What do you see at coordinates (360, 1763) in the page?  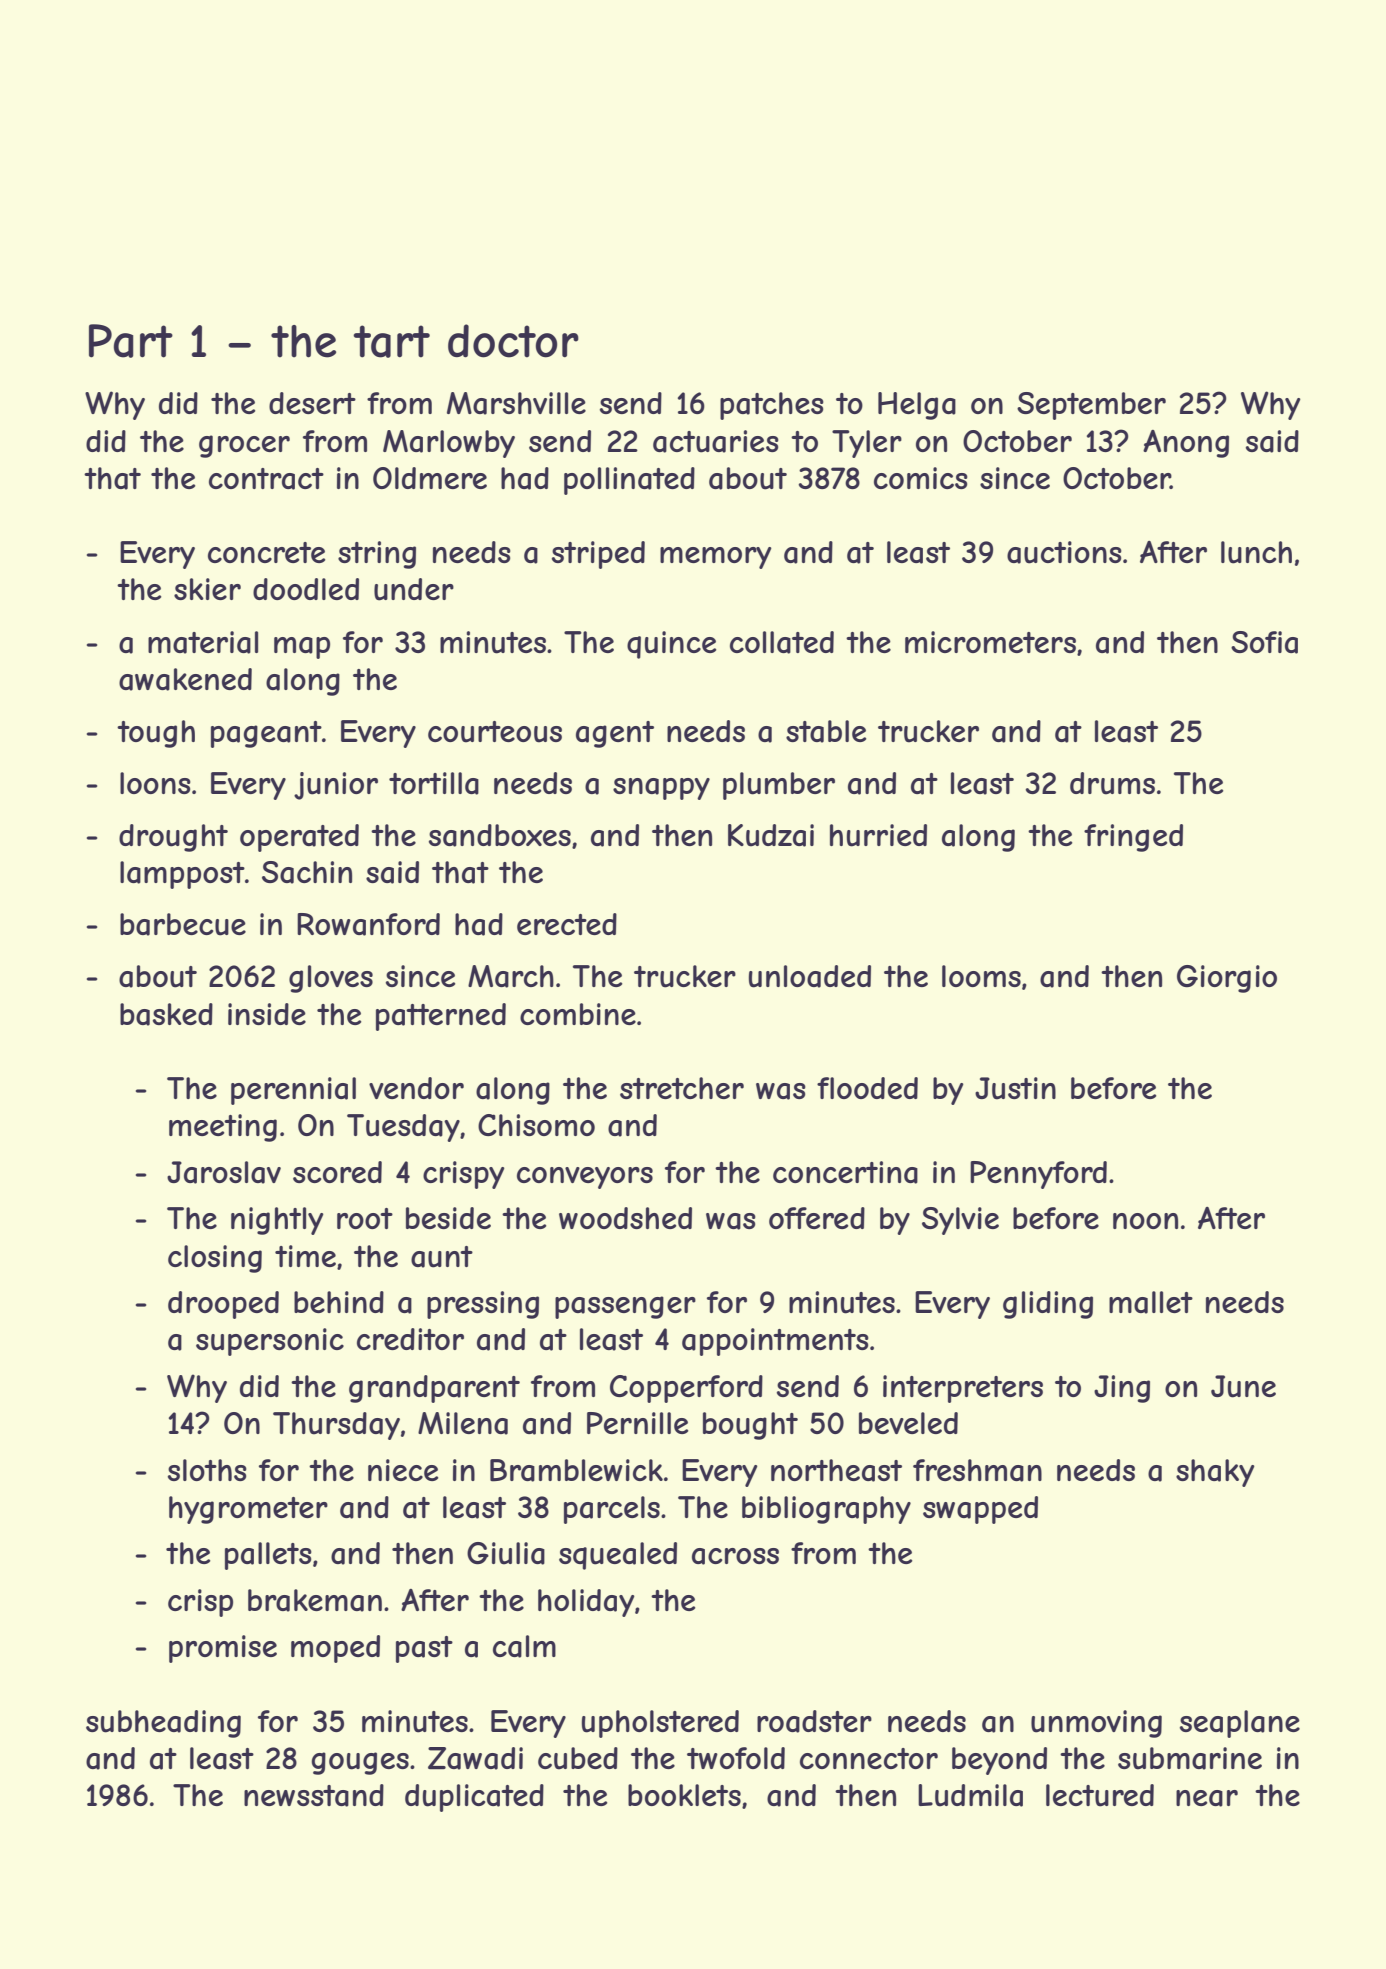 I see `gouges` at bounding box center [360, 1763].
